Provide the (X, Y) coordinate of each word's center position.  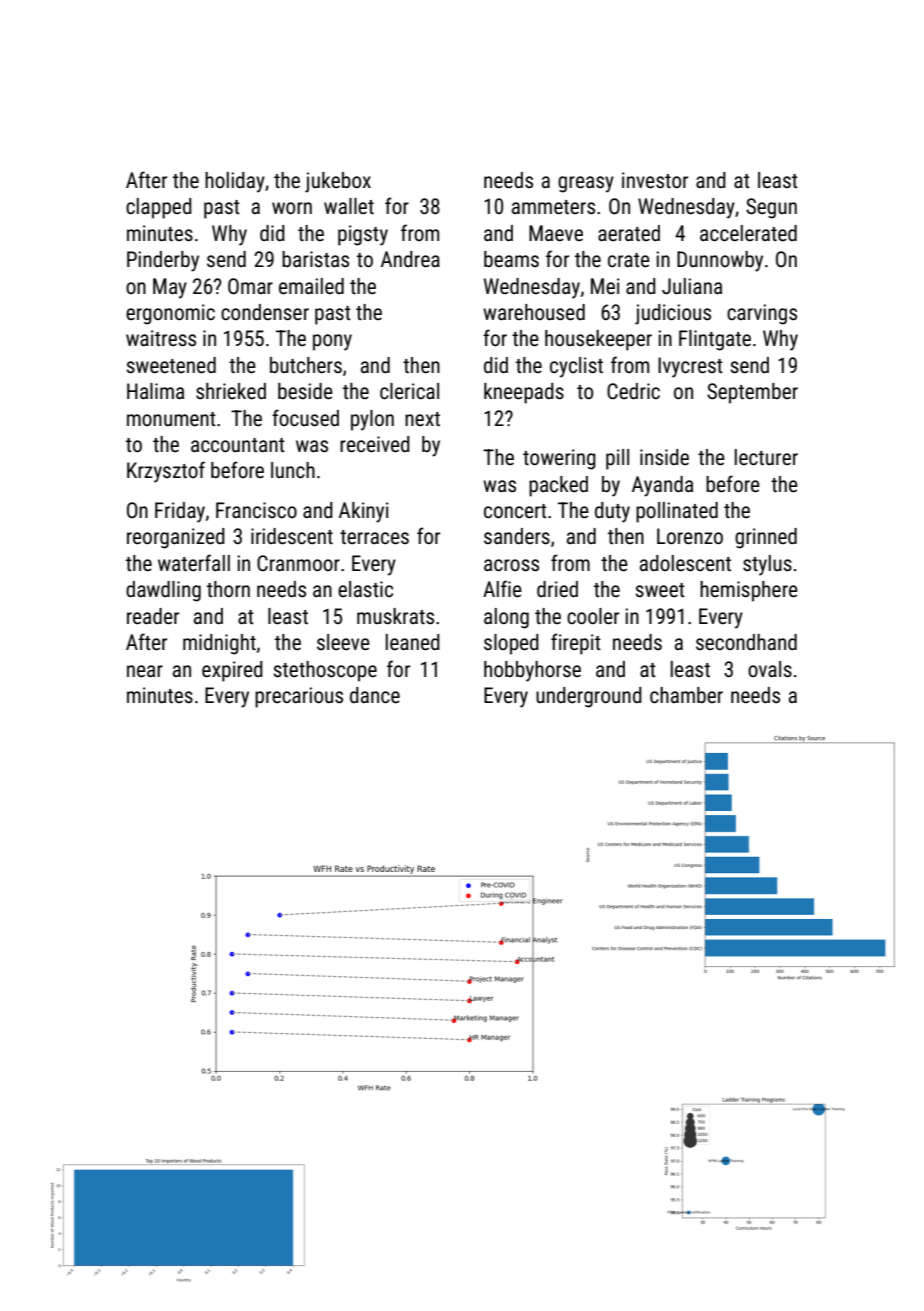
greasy (586, 184)
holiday (235, 182)
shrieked (231, 391)
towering (559, 459)
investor (655, 180)
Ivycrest (690, 367)
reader (153, 616)
